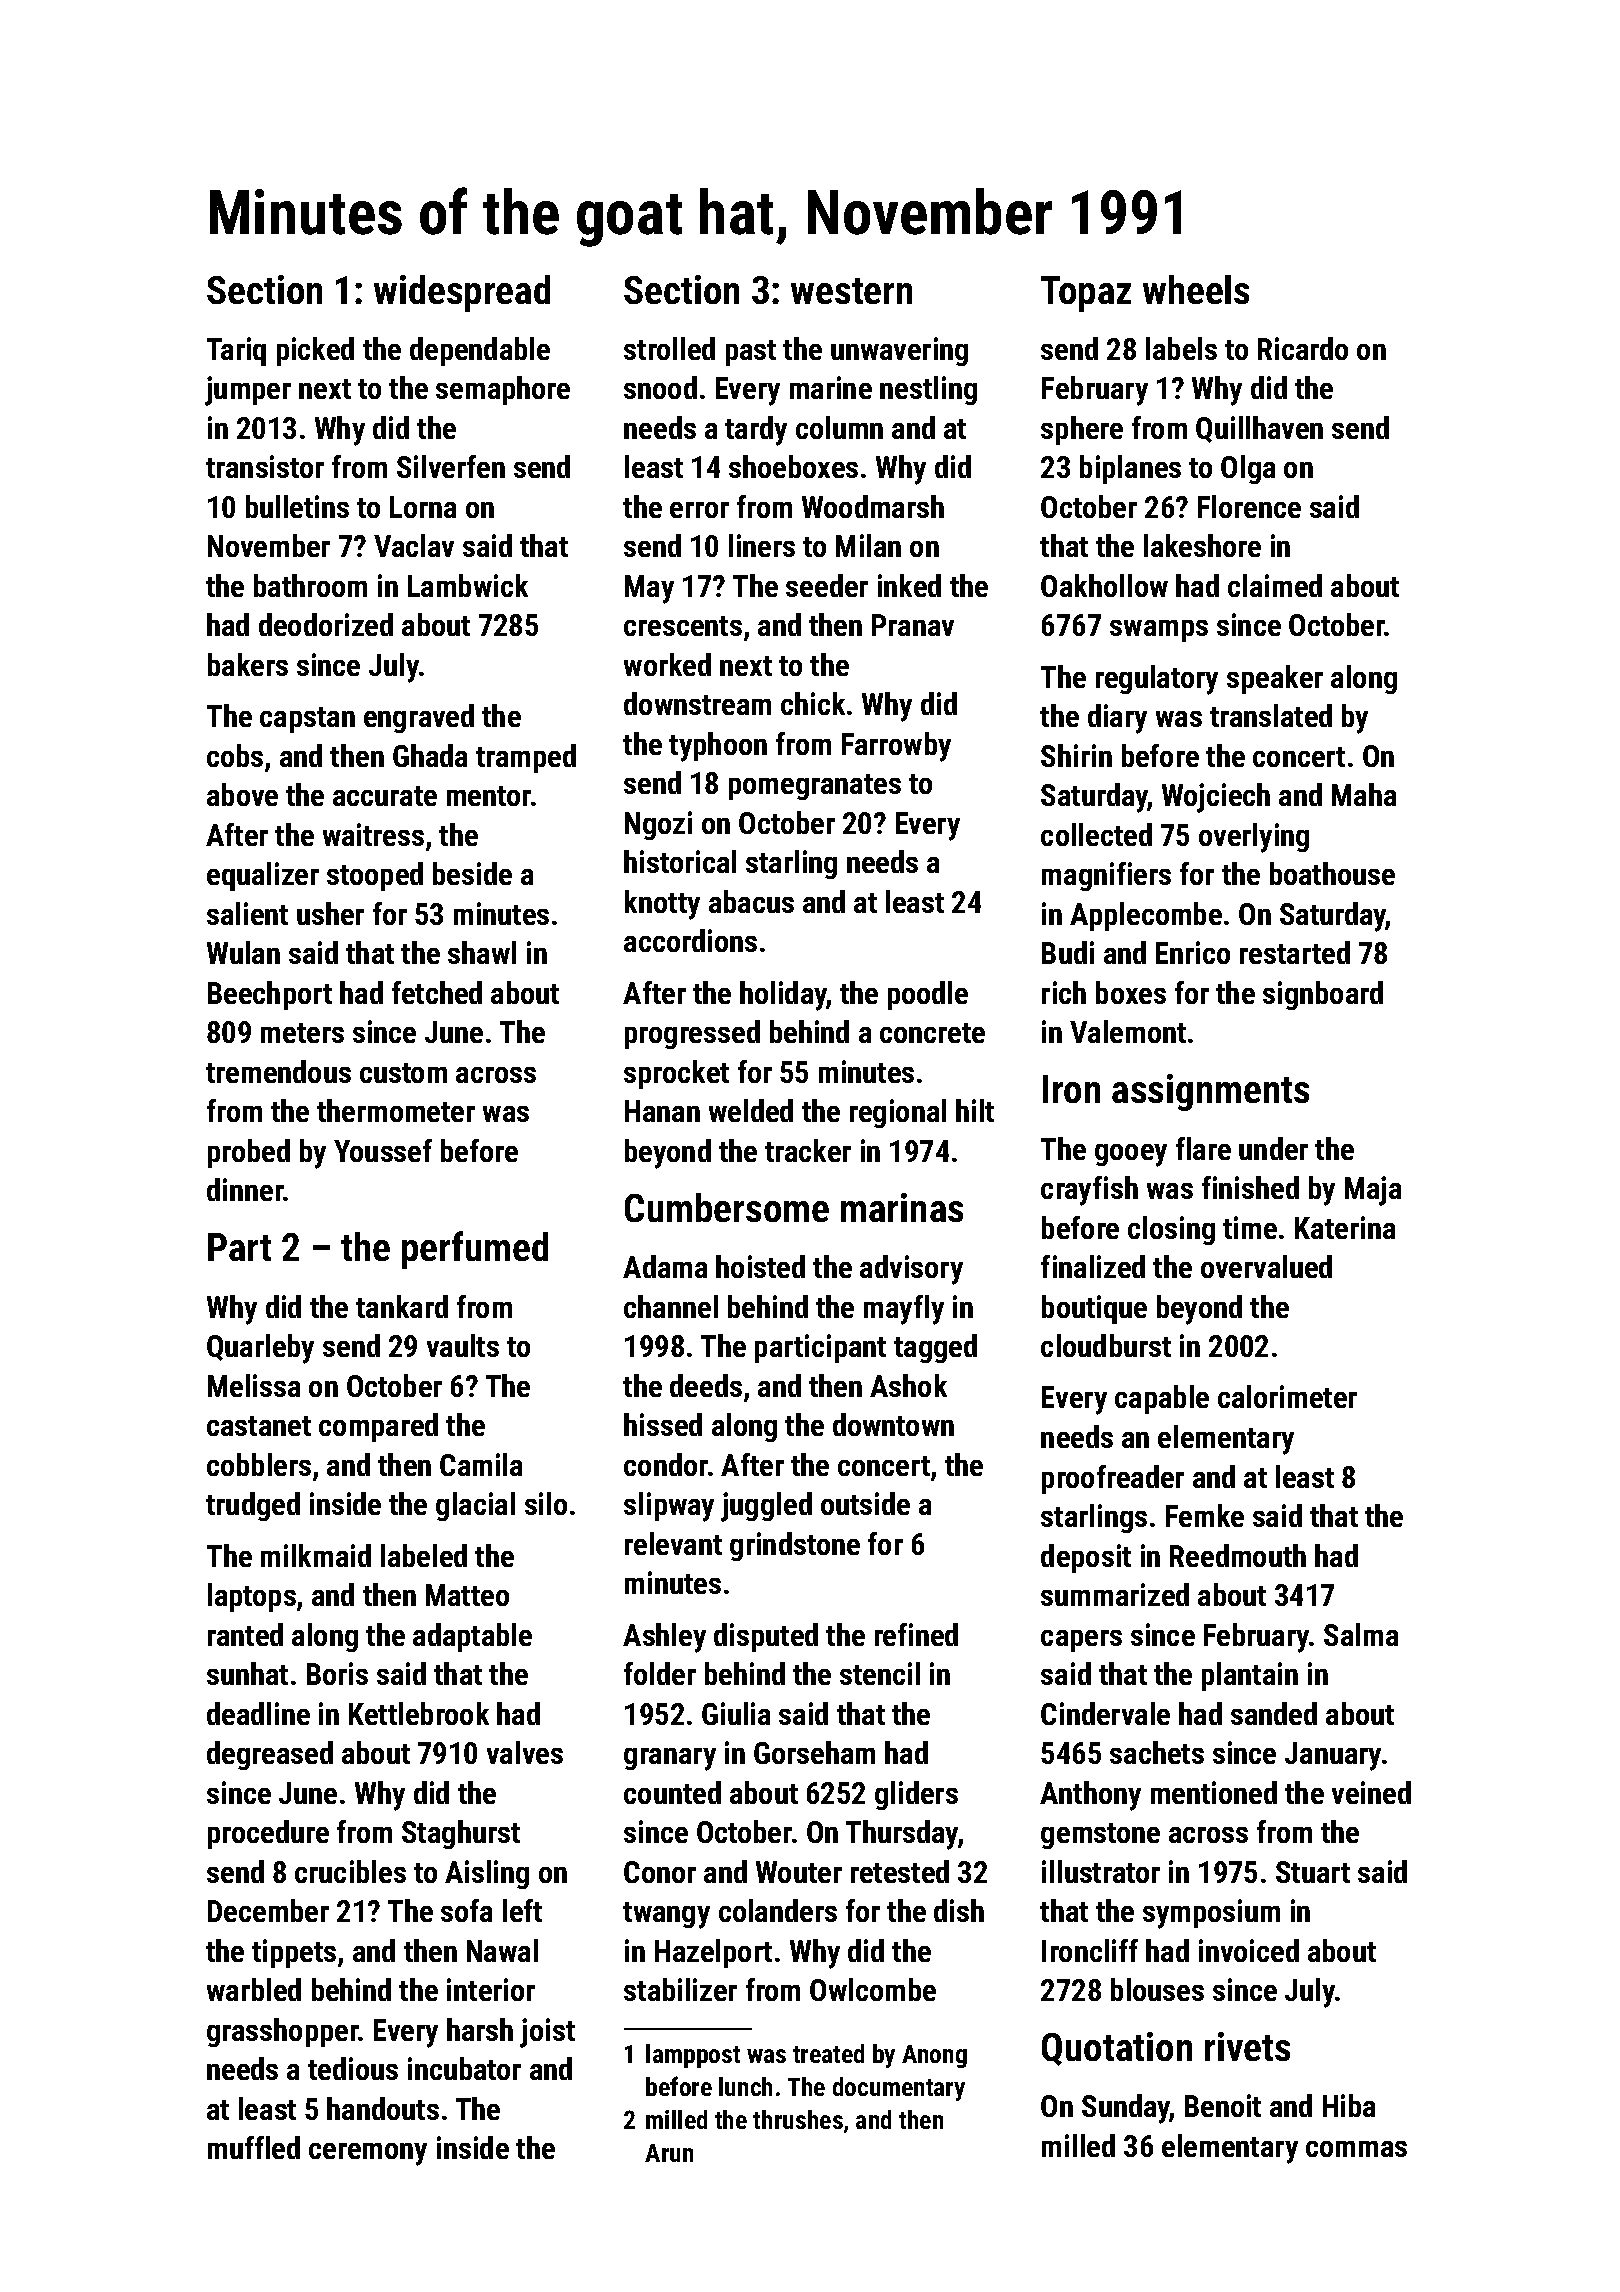  Describe the element at coordinates (462, 293) in the screenshot. I see `widespread` at that location.
